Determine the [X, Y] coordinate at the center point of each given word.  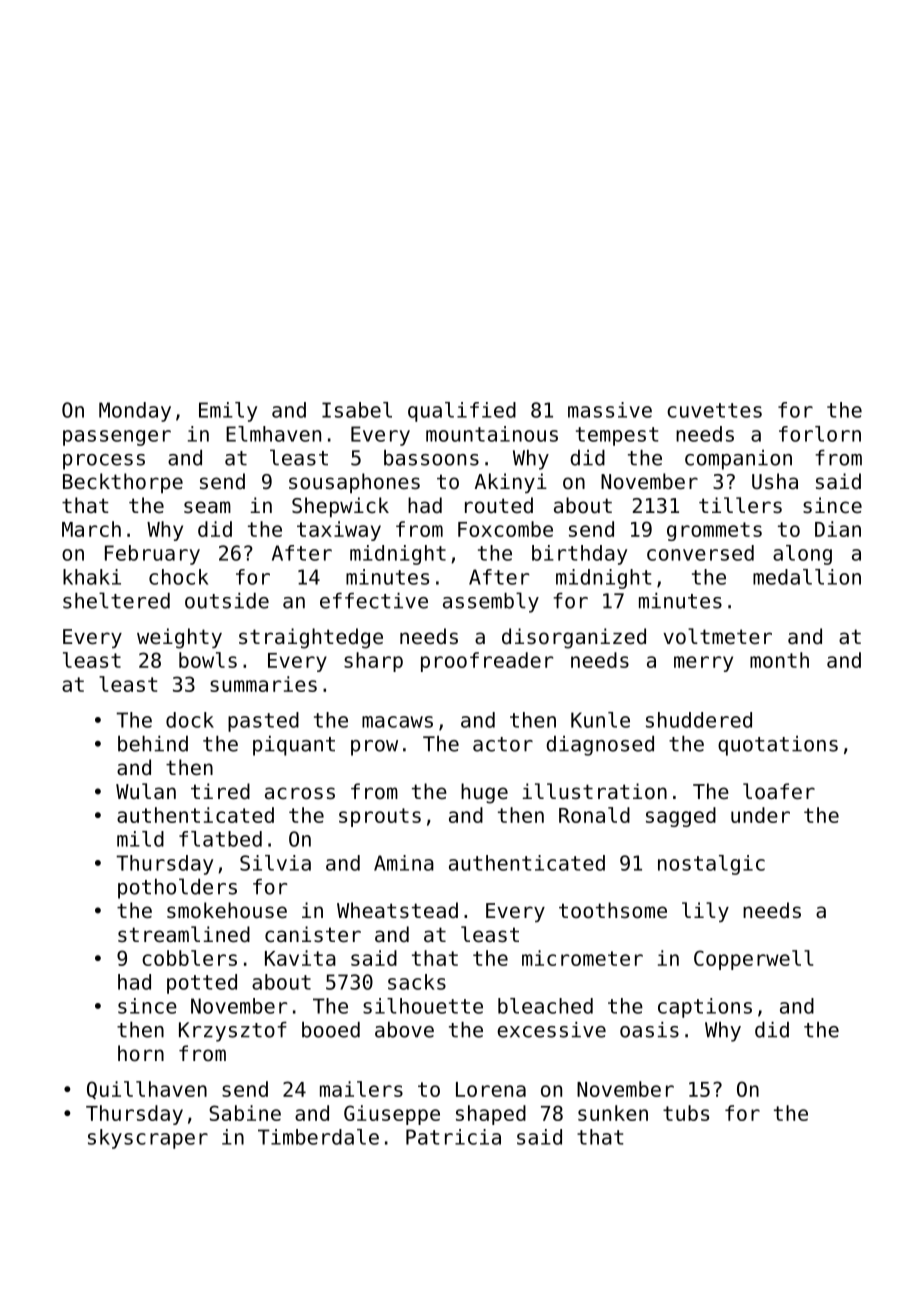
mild [140, 839]
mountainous [492, 434]
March [91, 529]
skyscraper [148, 1139]
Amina [404, 863]
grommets [714, 531]
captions [705, 1008]
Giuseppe [392, 1115]
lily [705, 912]
